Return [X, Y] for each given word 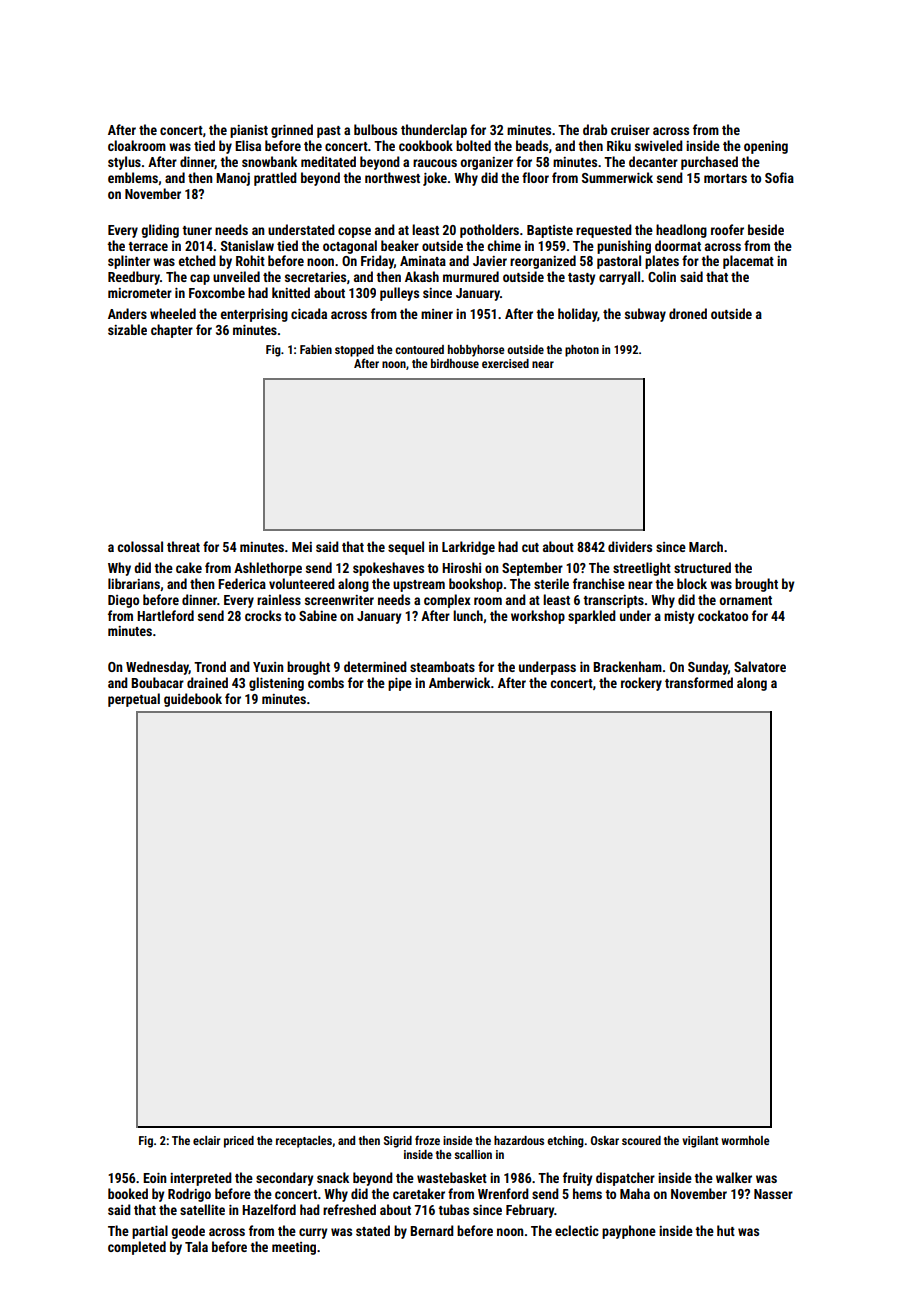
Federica [242, 583]
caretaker [419, 1193]
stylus [124, 163]
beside [766, 229]
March [706, 546]
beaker [400, 245]
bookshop [476, 585]
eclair [206, 1140]
